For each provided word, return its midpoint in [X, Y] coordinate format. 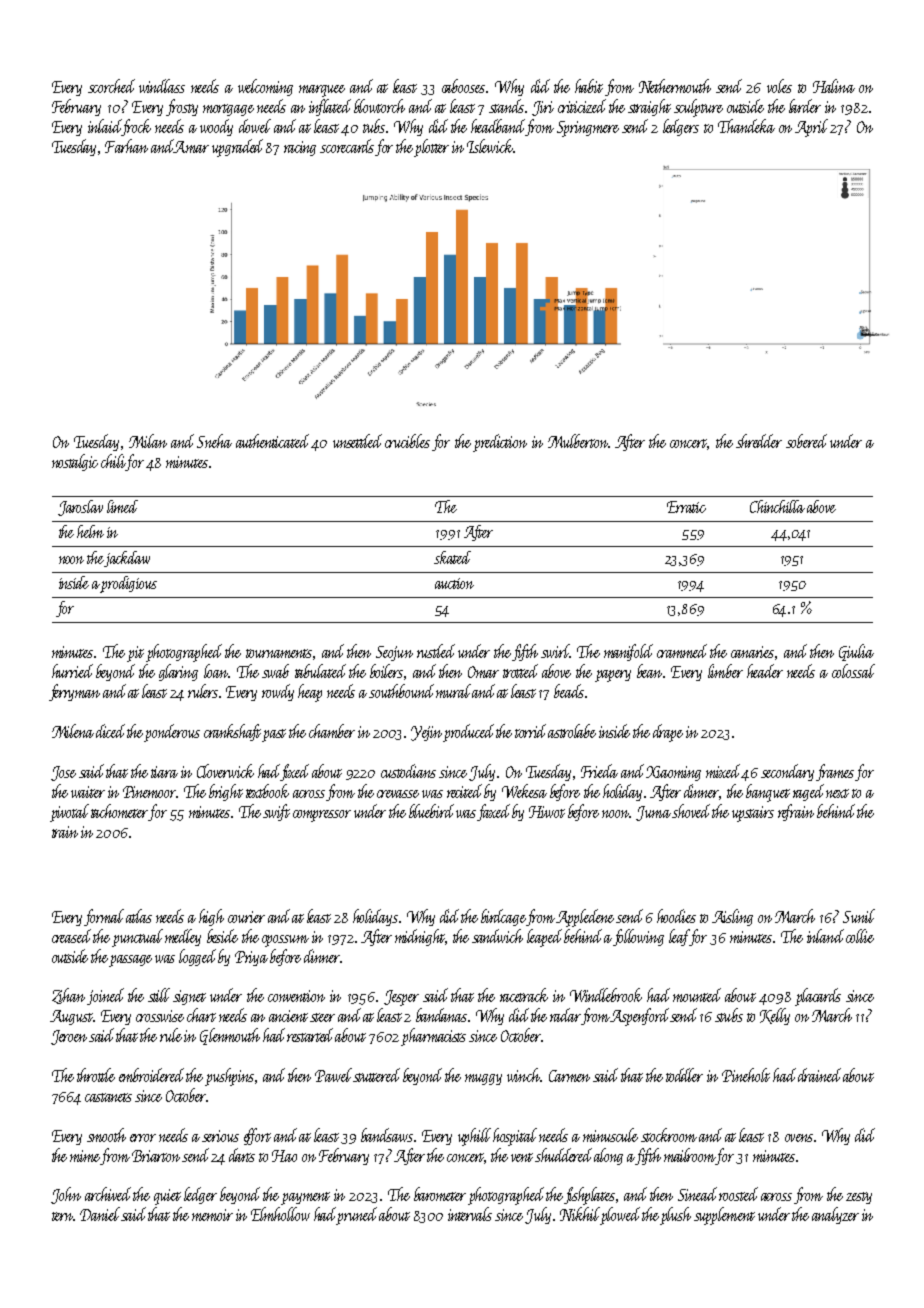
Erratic [686, 507]
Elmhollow [280, 1214]
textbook [267, 791]
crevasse [398, 794]
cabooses [463, 86]
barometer [440, 1194]
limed [122, 506]
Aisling [732, 917]
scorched [111, 86]
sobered [806, 441]
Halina [834, 86]
